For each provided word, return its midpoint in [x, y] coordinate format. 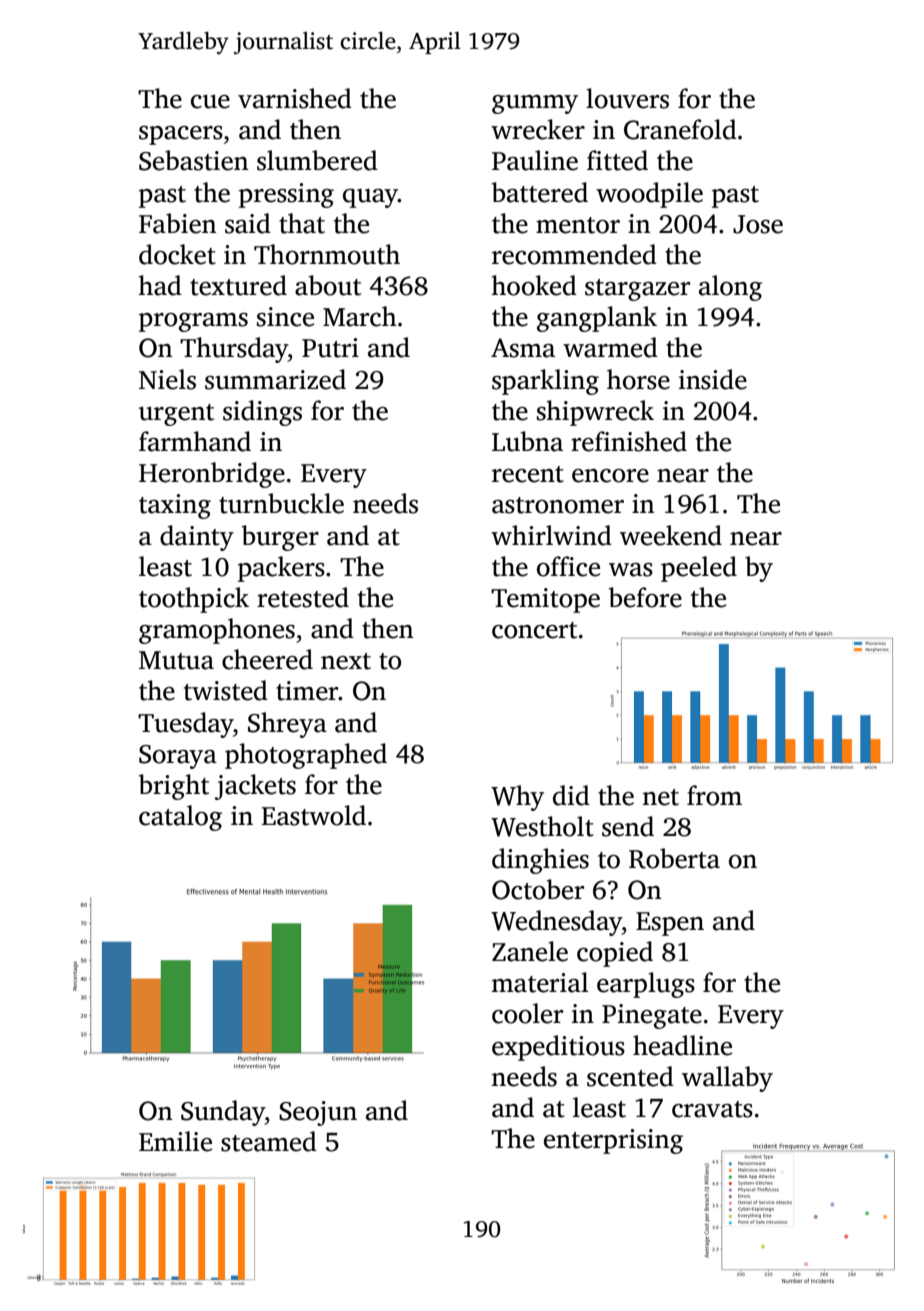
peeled [699, 569]
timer [307, 691]
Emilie [175, 1141]
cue [210, 102]
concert [534, 630]
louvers [627, 98]
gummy [535, 104]
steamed [269, 1141]
